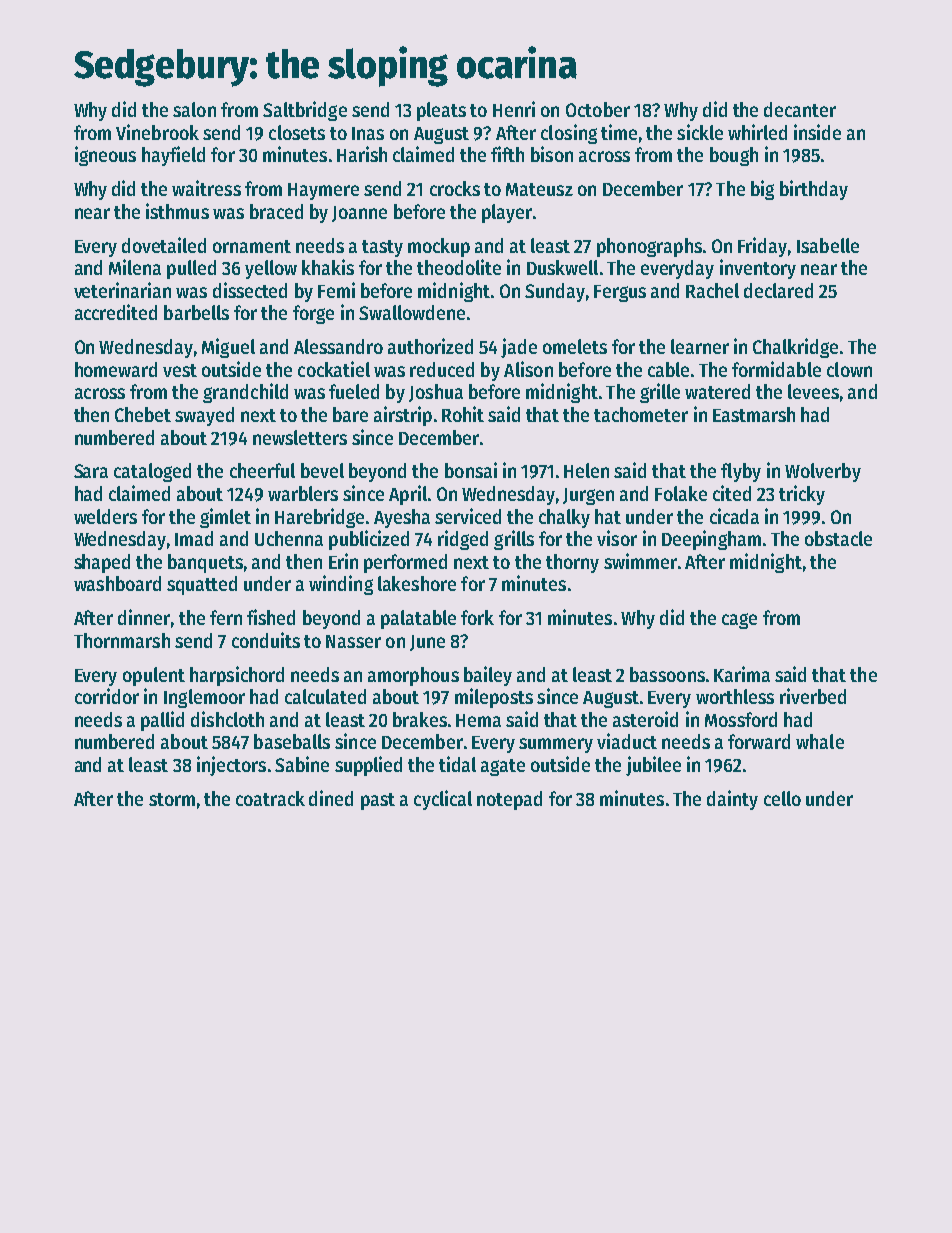  Describe the element at coordinates (116, 369) in the screenshot. I see `homeward` at that location.
